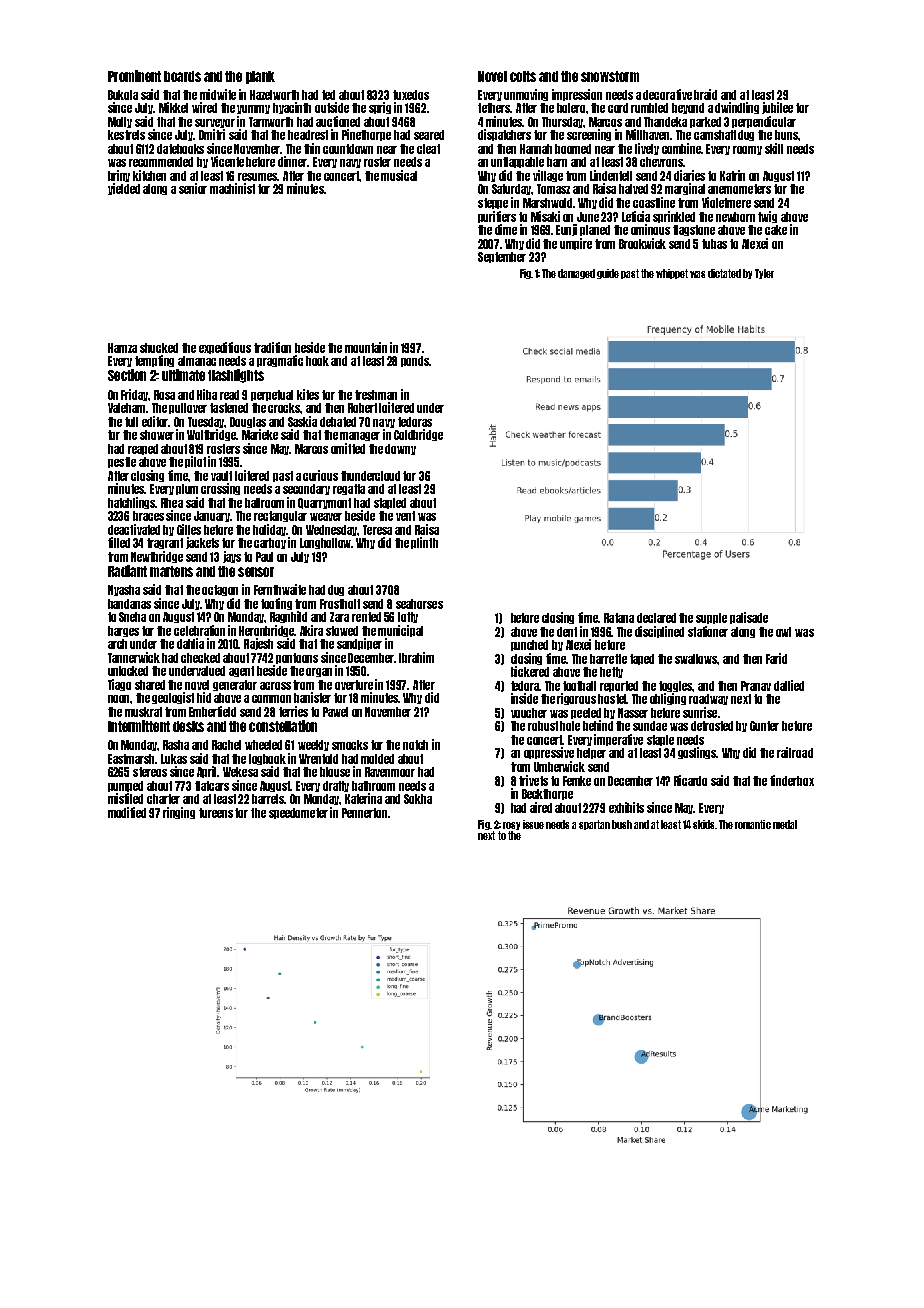 The height and width of the image is (1308, 924). What do you see at coordinates (366, 135) in the image?
I see `Pinethorpe` at bounding box center [366, 135].
